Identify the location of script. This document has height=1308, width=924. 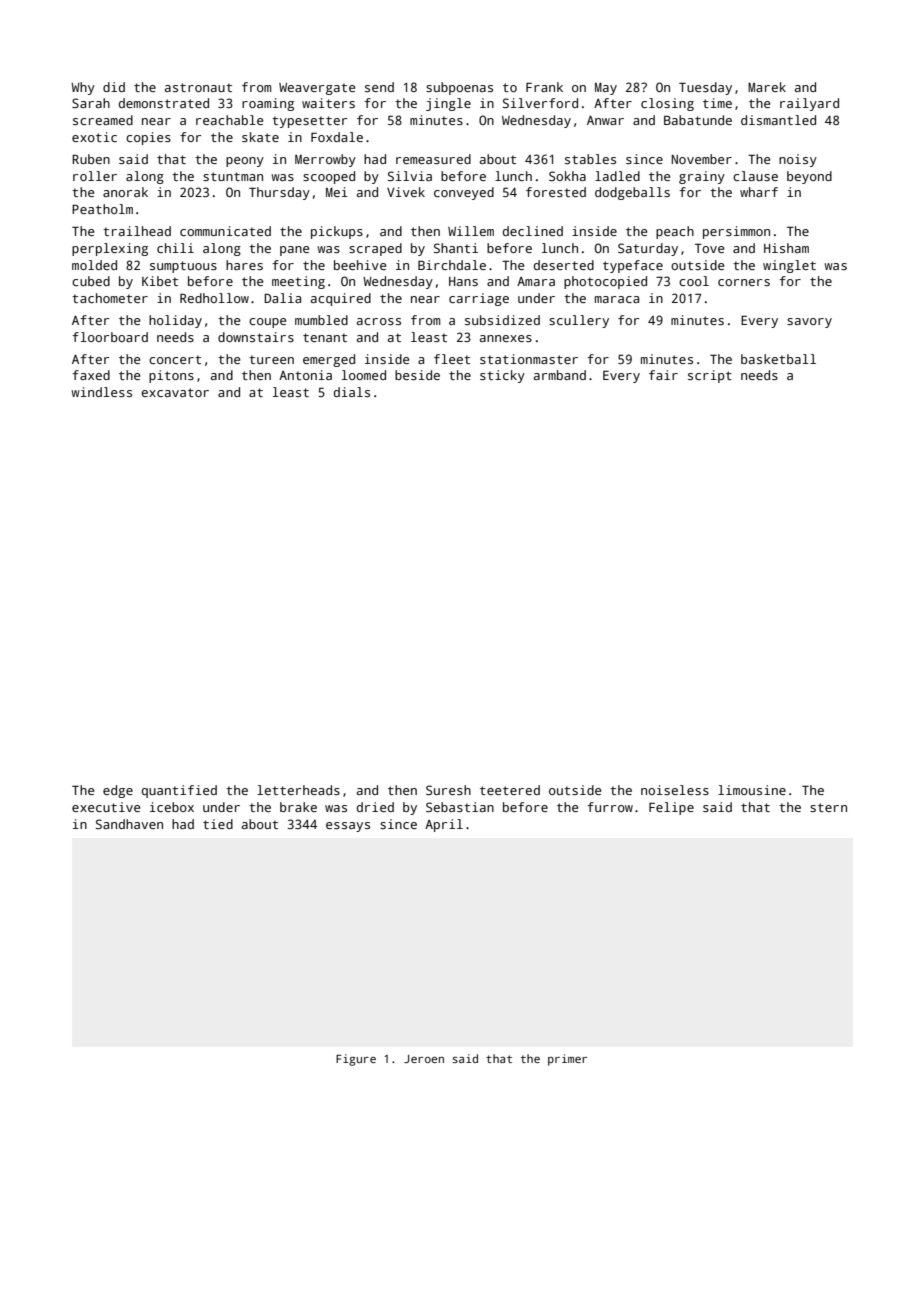
(710, 376).
